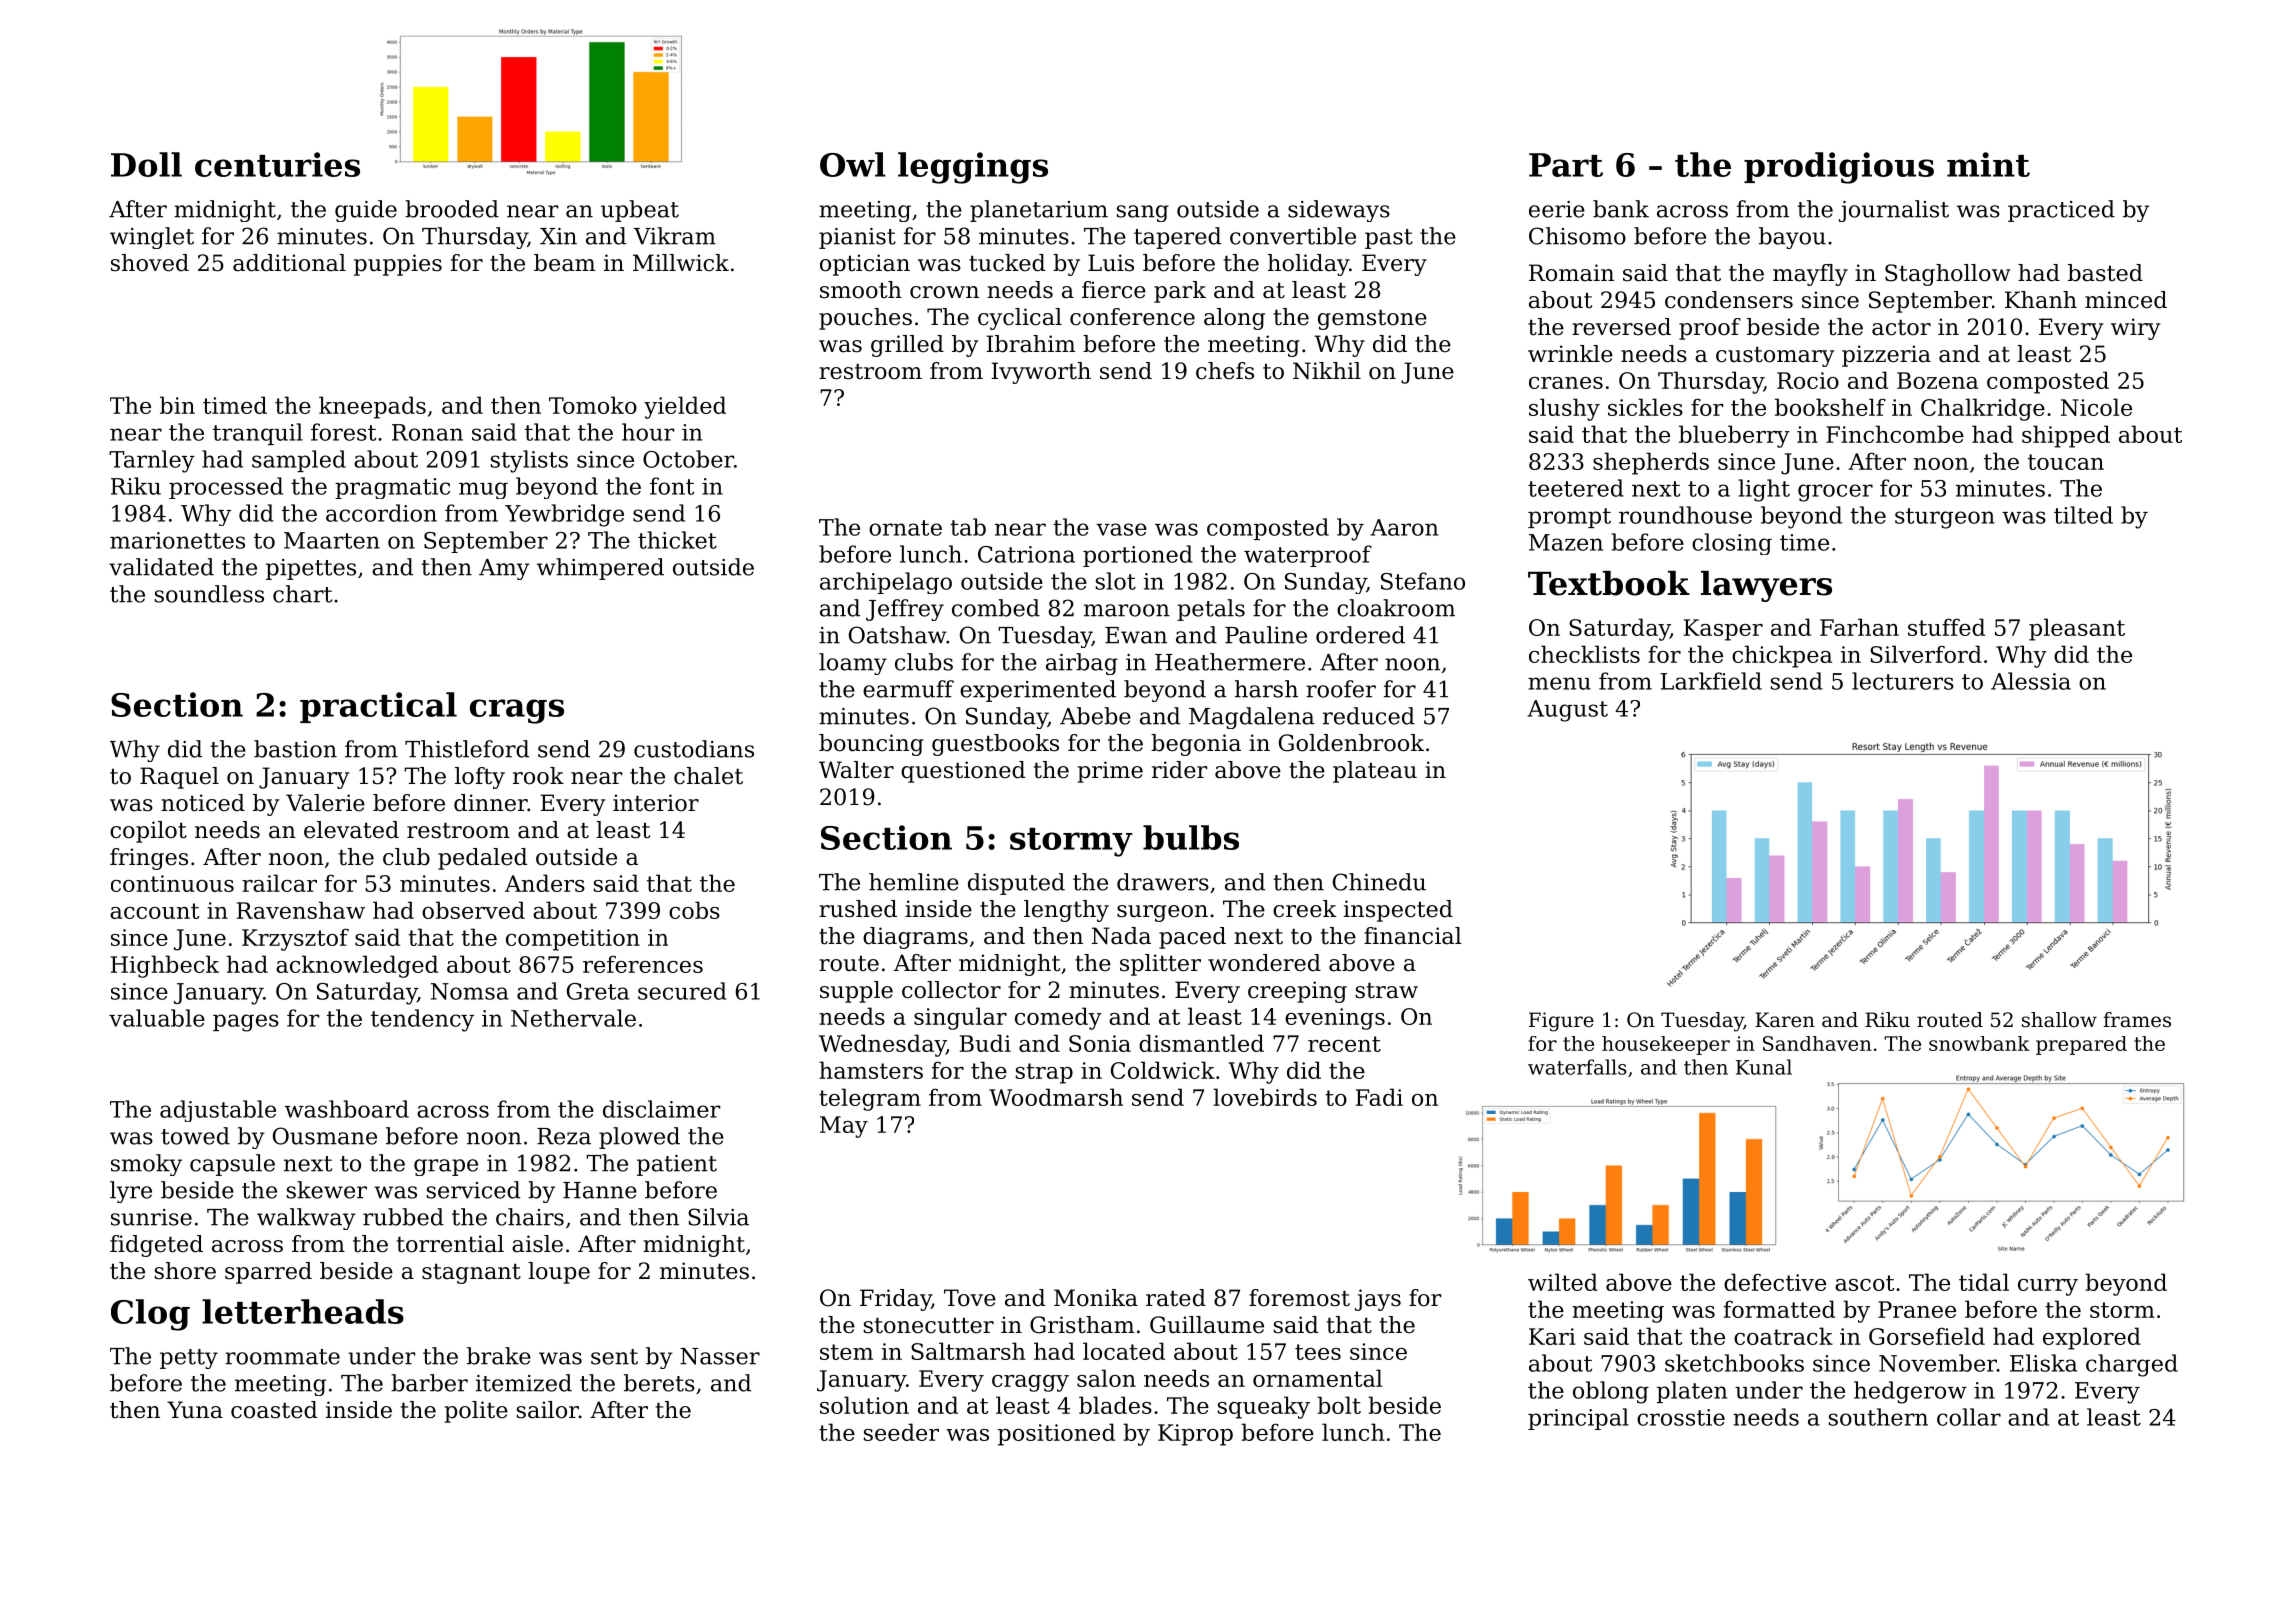 The width and height of the screenshot is (2292, 1620). What do you see at coordinates (1766, 586) in the screenshot?
I see `lawyers` at bounding box center [1766, 586].
